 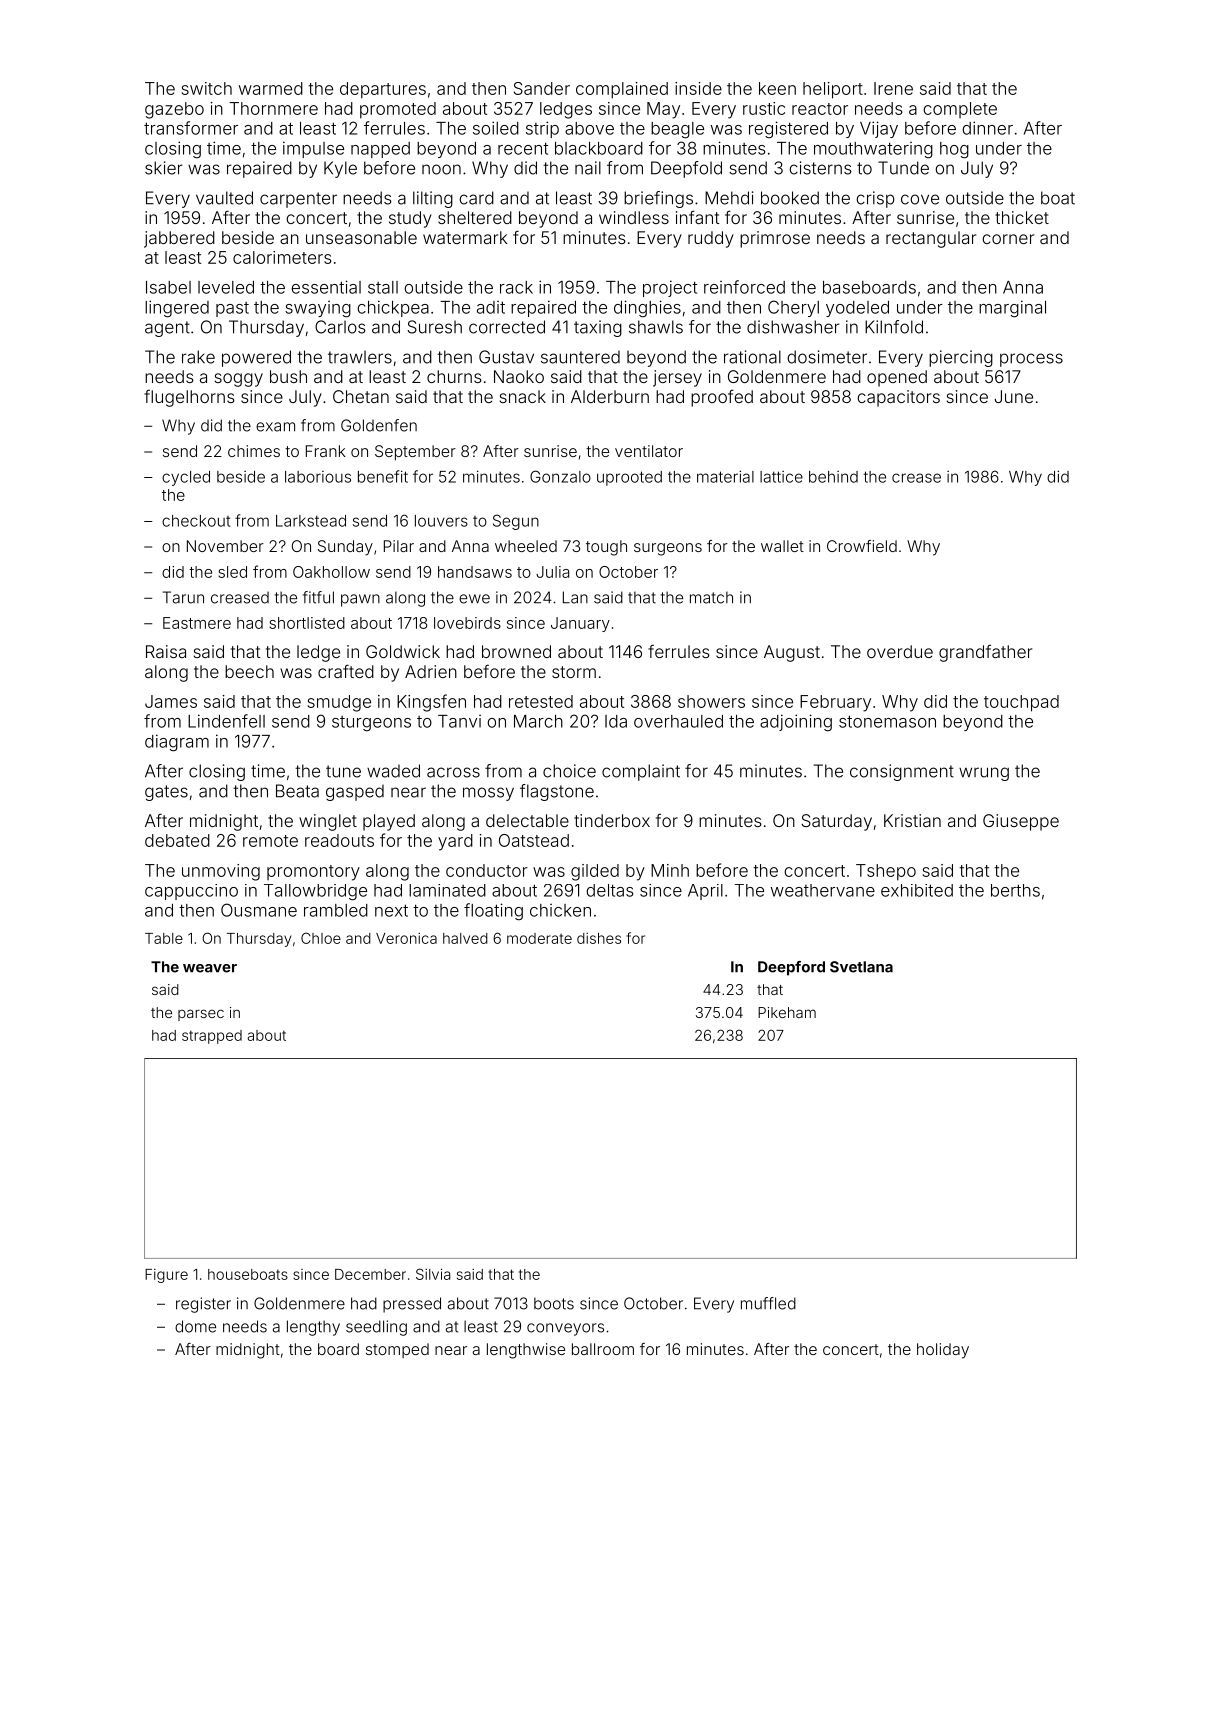 What do you see at coordinates (931, 239) in the screenshot?
I see `rectangular` at bounding box center [931, 239].
